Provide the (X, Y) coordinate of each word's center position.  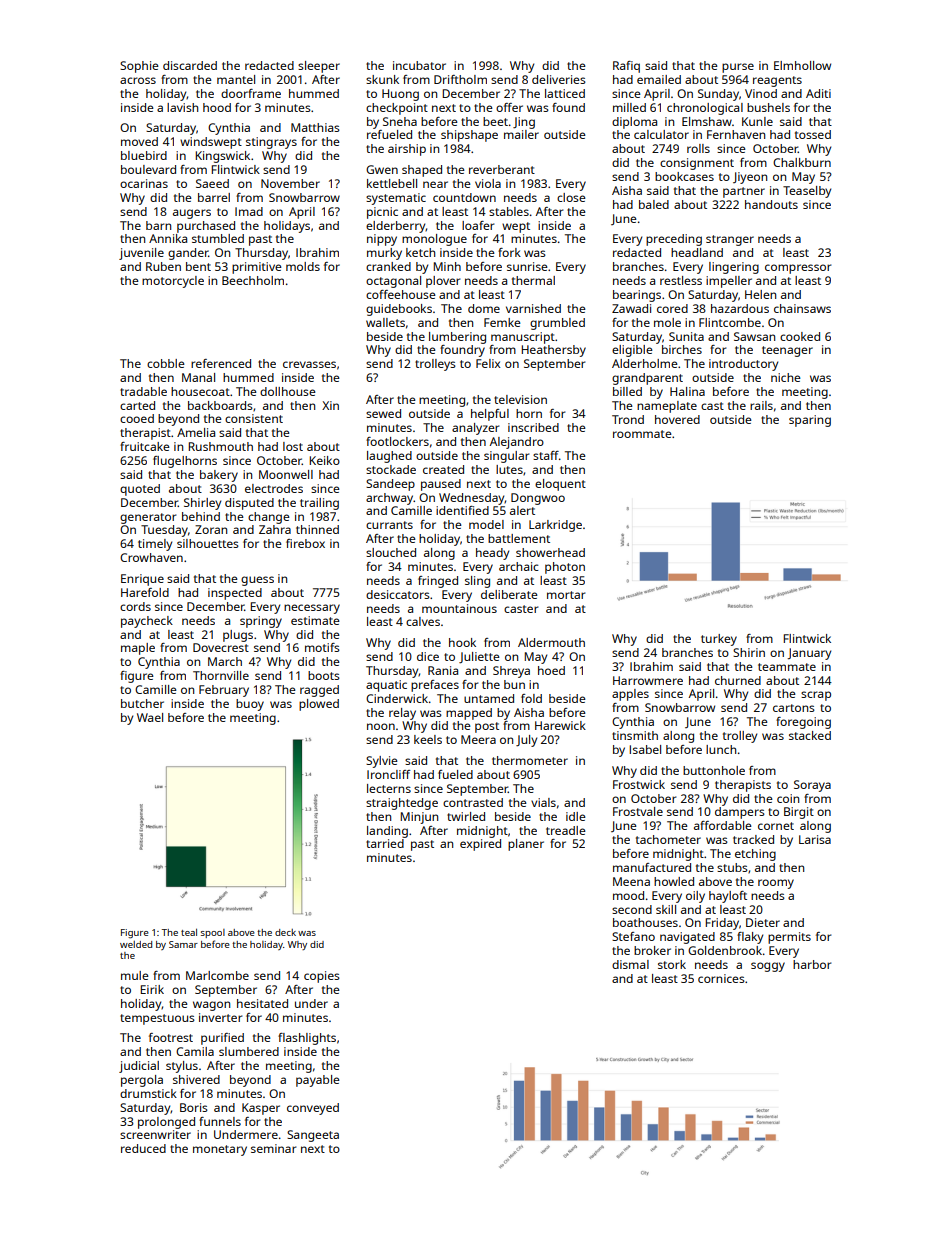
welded (136, 944)
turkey (719, 640)
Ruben (163, 266)
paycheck (147, 622)
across (138, 80)
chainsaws (802, 308)
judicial (139, 1067)
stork (672, 964)
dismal (630, 964)
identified (462, 510)
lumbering (457, 338)
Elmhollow (802, 65)
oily (695, 897)
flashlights (307, 1039)
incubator (419, 65)
